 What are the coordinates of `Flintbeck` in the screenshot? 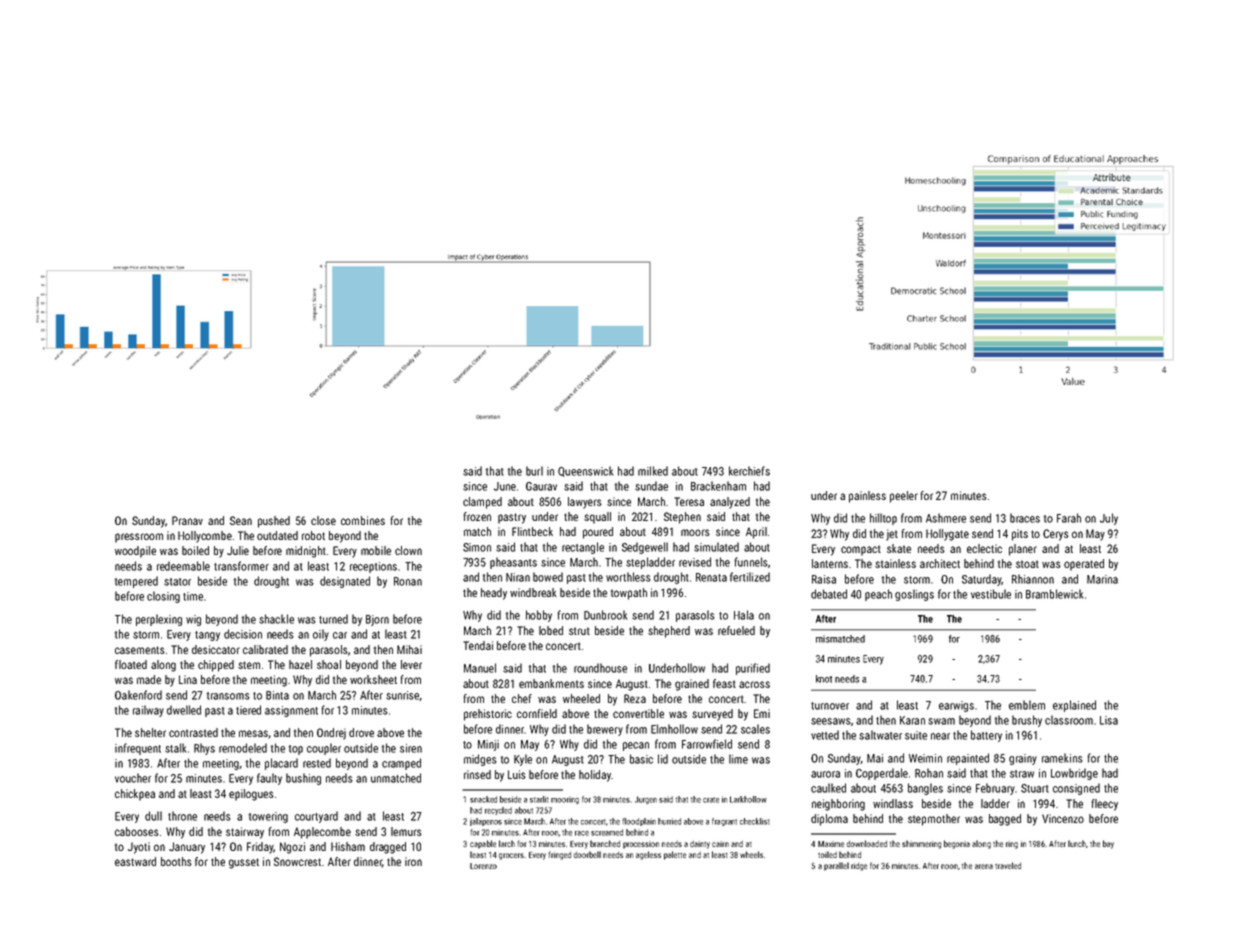 It's located at (532, 531).
